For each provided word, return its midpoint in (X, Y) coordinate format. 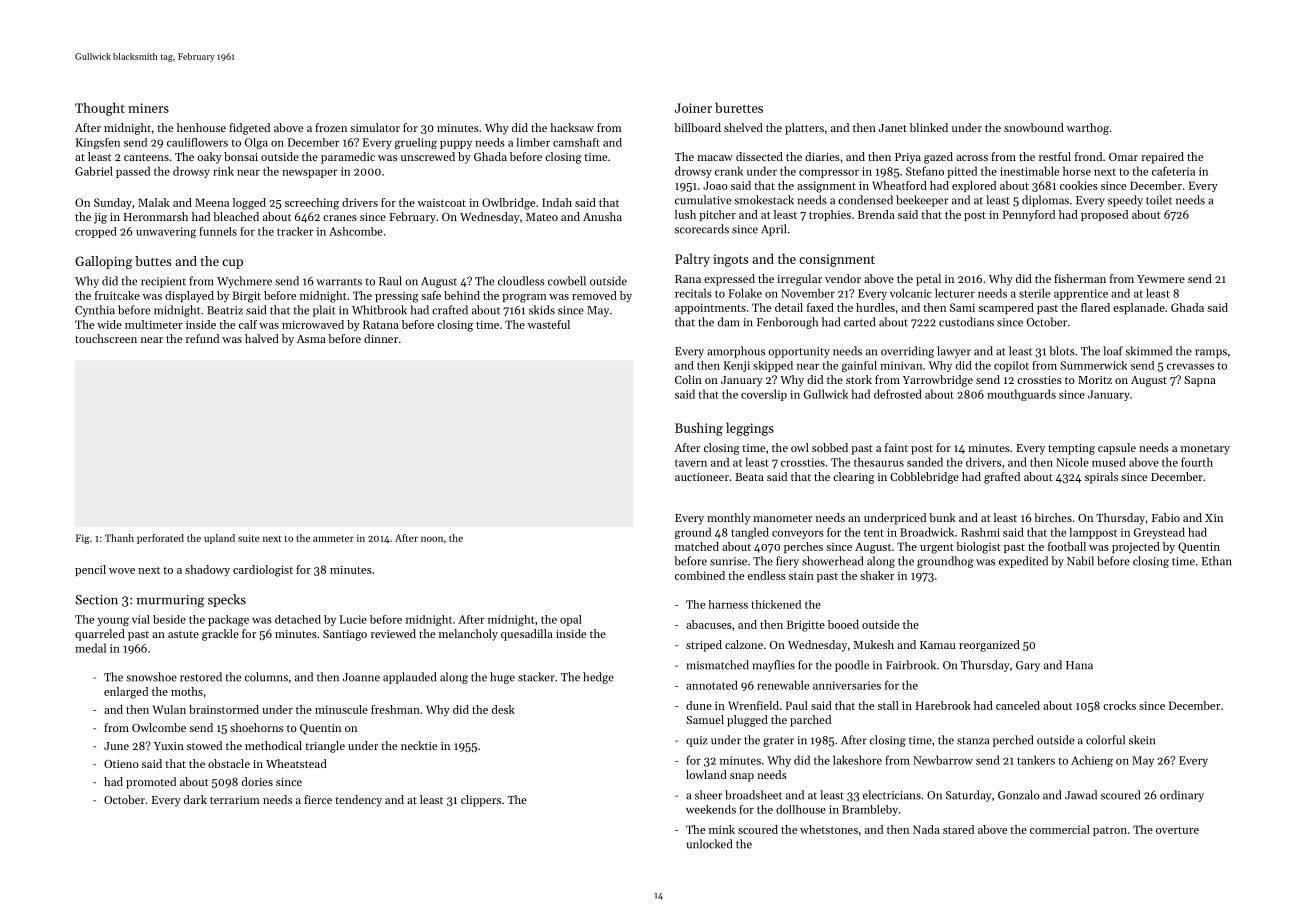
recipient (163, 282)
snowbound (1034, 127)
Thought (100, 109)
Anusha (602, 216)
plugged (747, 721)
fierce (318, 799)
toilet (1159, 200)
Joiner (693, 108)
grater (778, 742)
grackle (220, 635)
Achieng (1092, 761)
